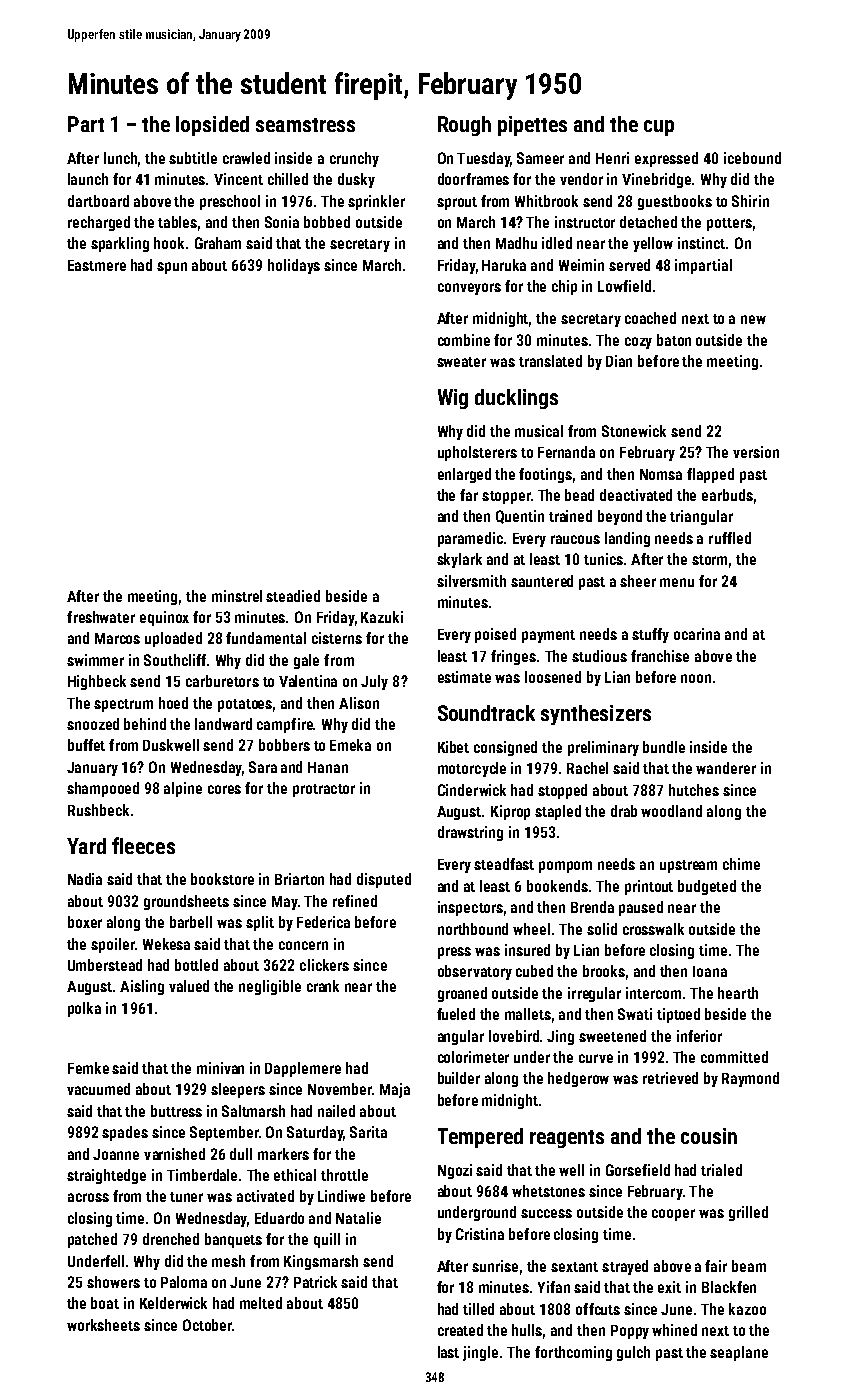 The image size is (849, 1400). Describe the element at coordinates (172, 268) in the screenshot. I see `spun` at that location.
